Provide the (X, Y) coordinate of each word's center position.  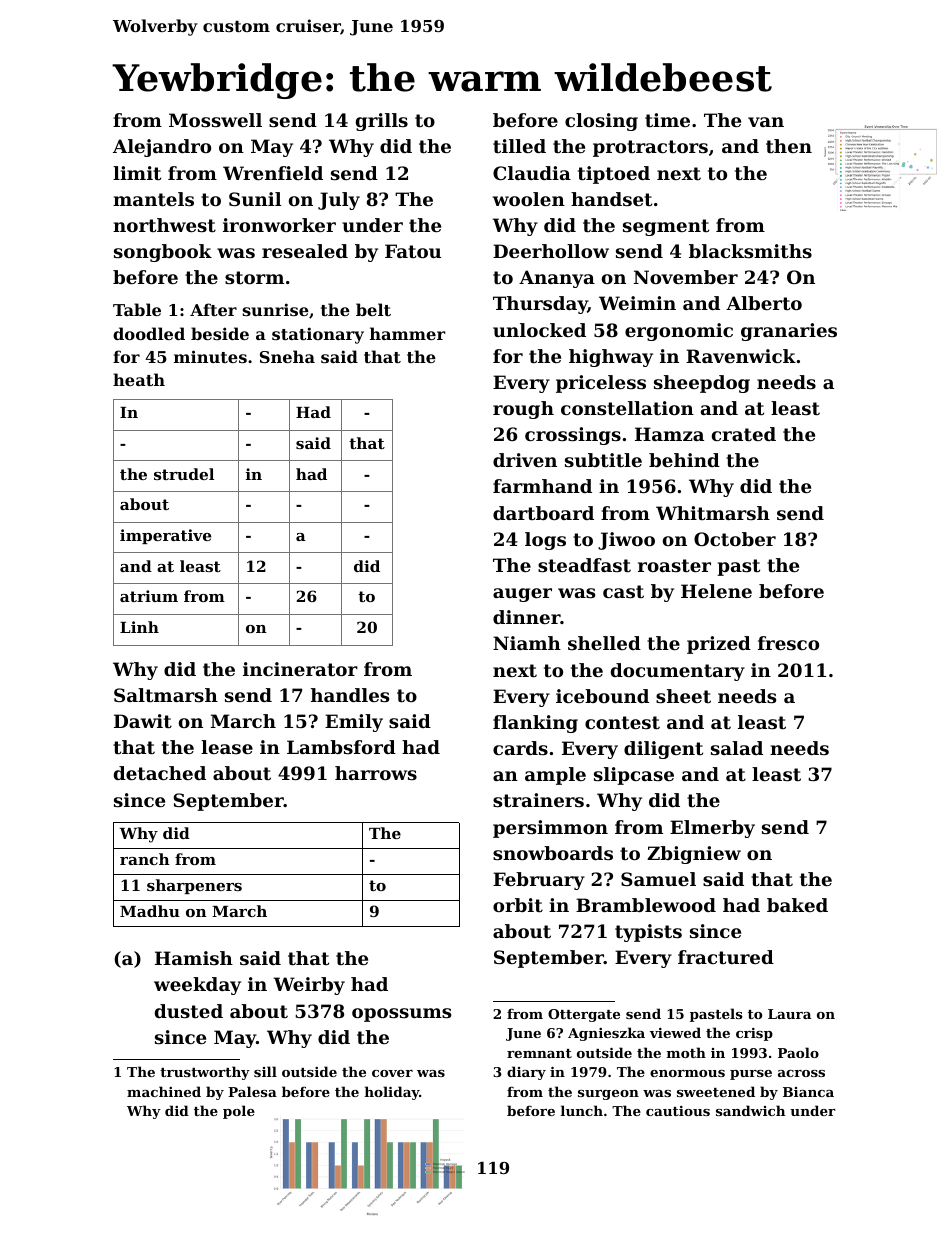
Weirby (309, 986)
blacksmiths (750, 251)
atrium (149, 596)
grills (382, 122)
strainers (538, 800)
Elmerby (712, 829)
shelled (604, 643)
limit (137, 173)
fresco (788, 643)
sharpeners (194, 886)
